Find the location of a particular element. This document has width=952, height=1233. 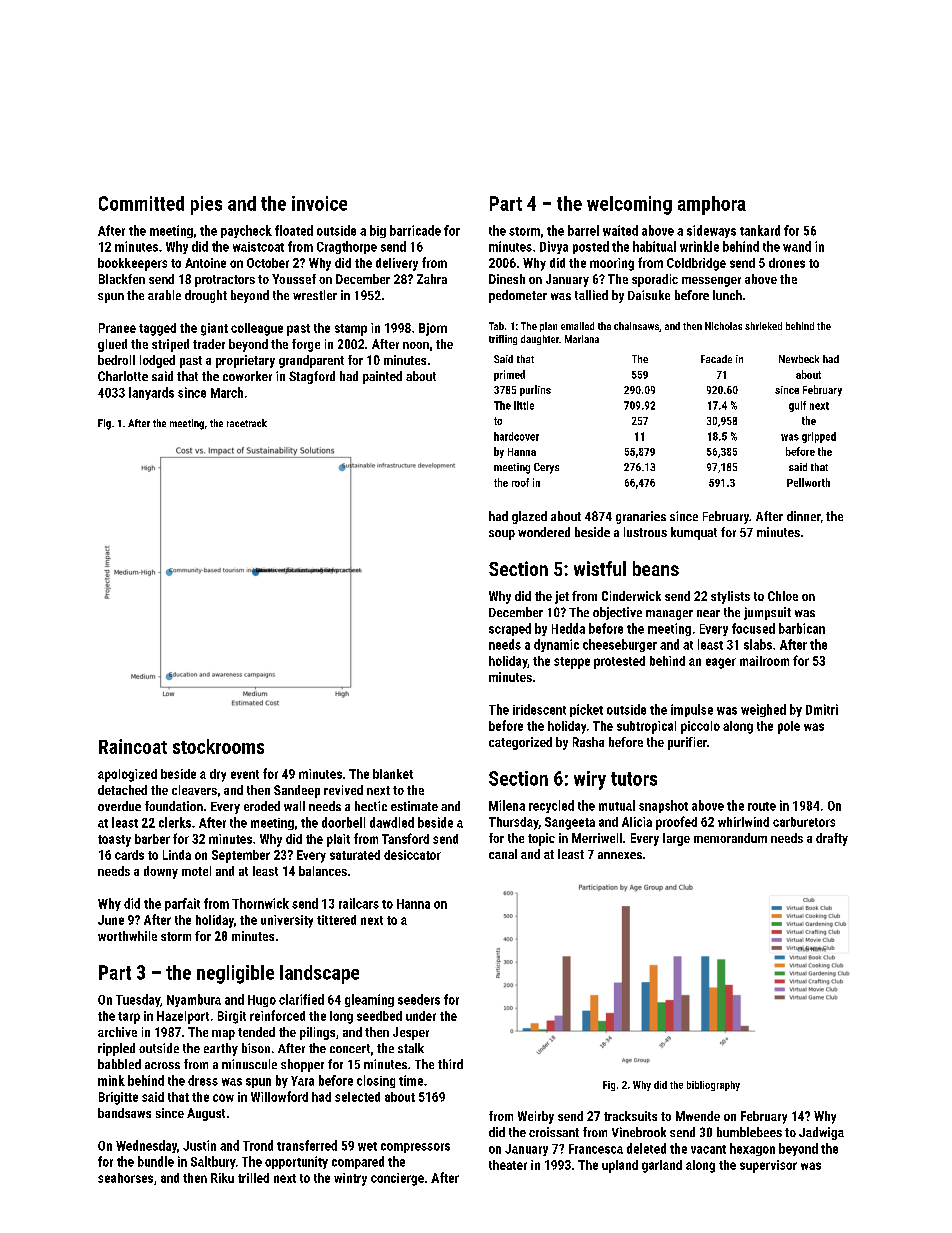

granaries is located at coordinates (641, 517).
